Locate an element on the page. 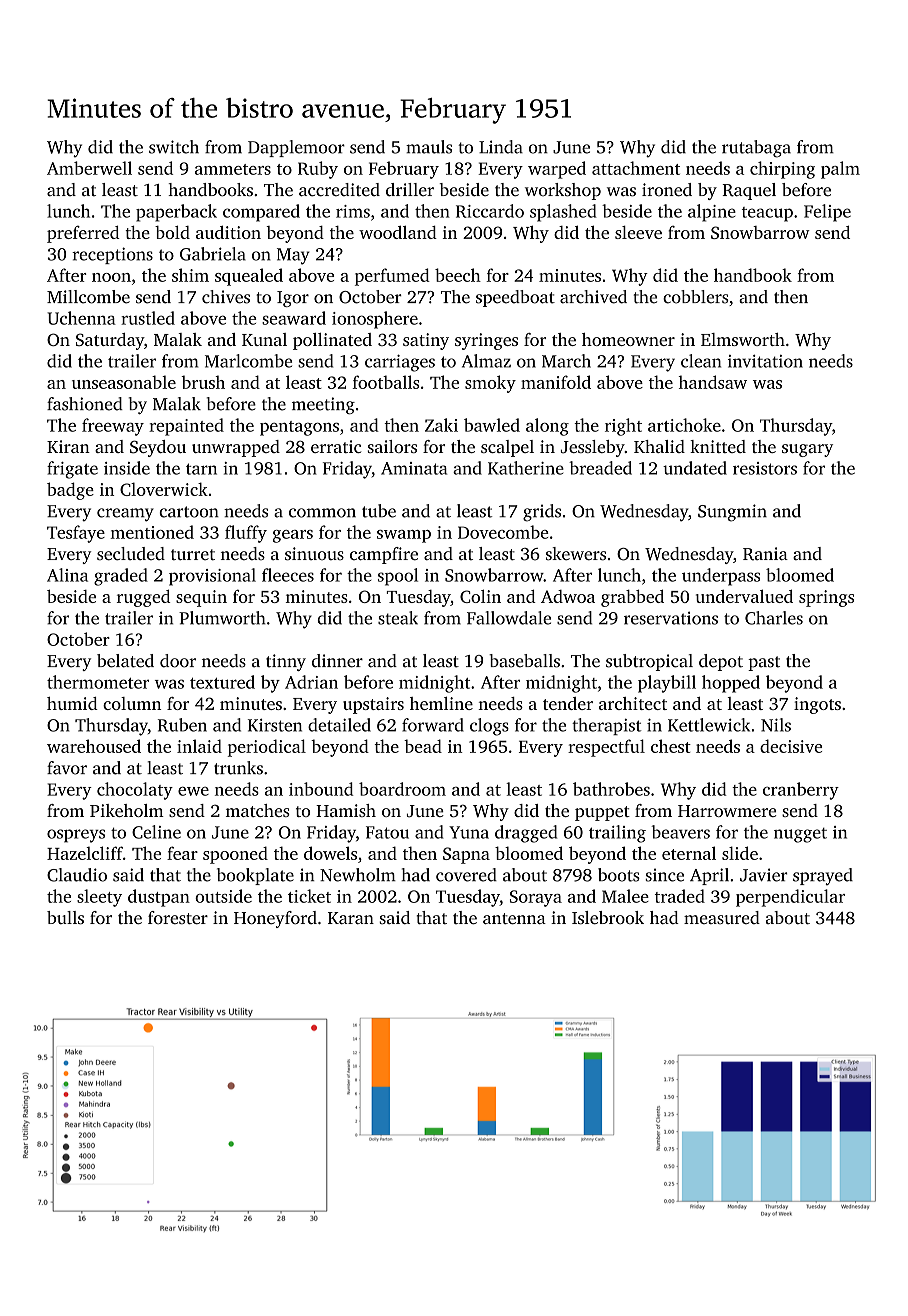 This page has width=908, height=1316. baseballs is located at coordinates (524, 661).
